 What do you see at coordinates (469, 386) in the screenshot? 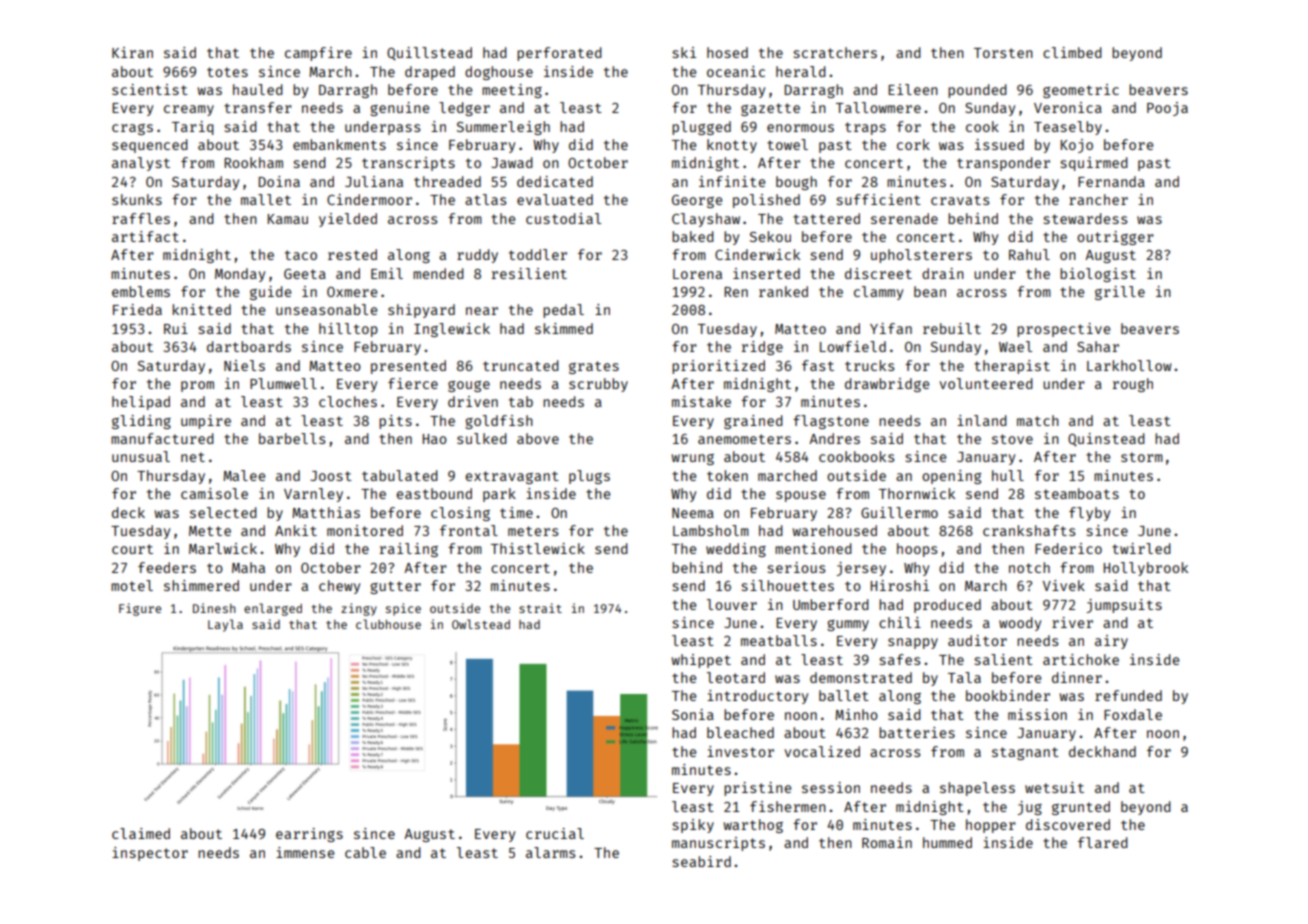
I see `gouge` at bounding box center [469, 386].
